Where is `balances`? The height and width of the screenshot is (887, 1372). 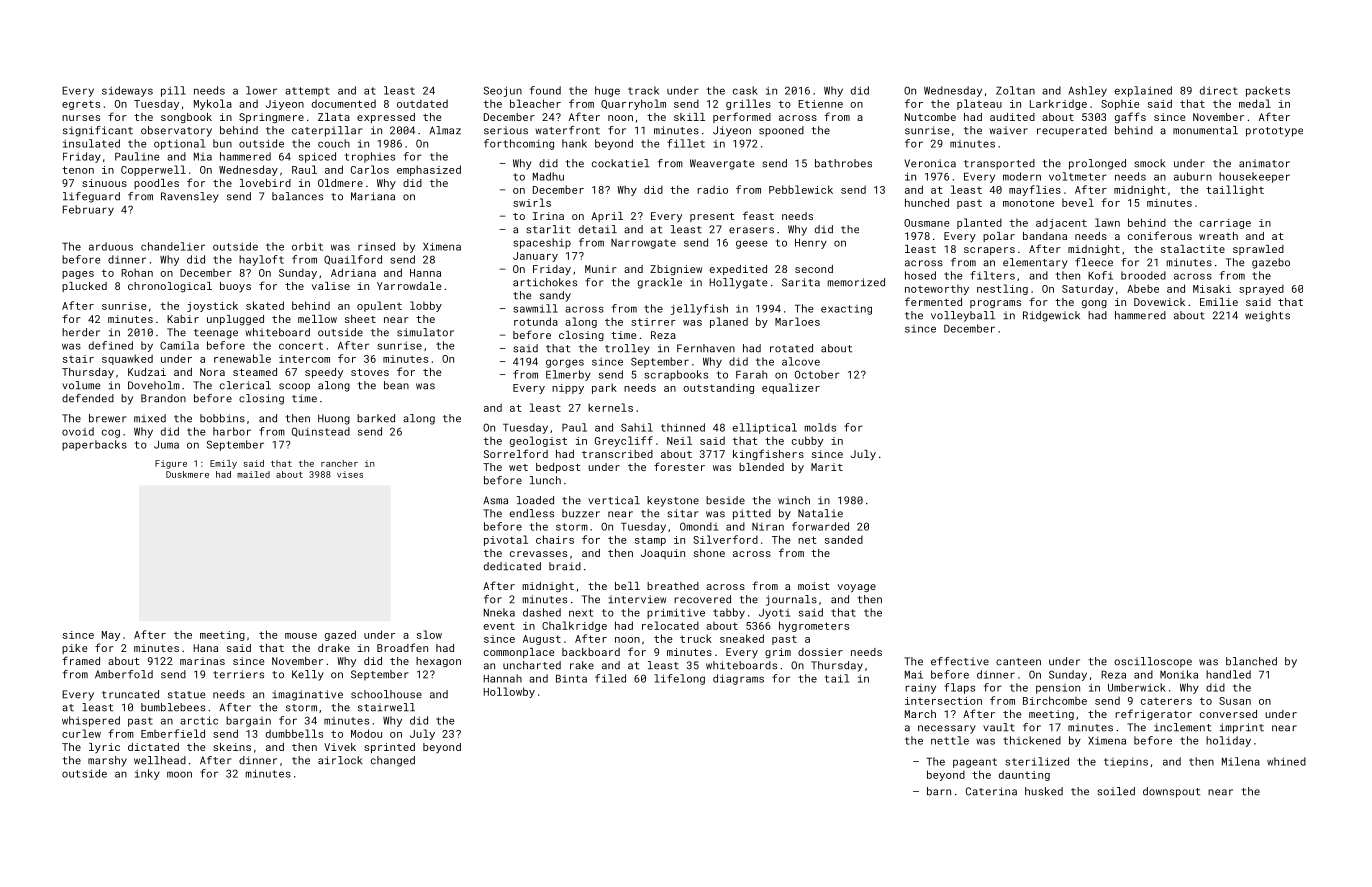
balances is located at coordinates (297, 196).
